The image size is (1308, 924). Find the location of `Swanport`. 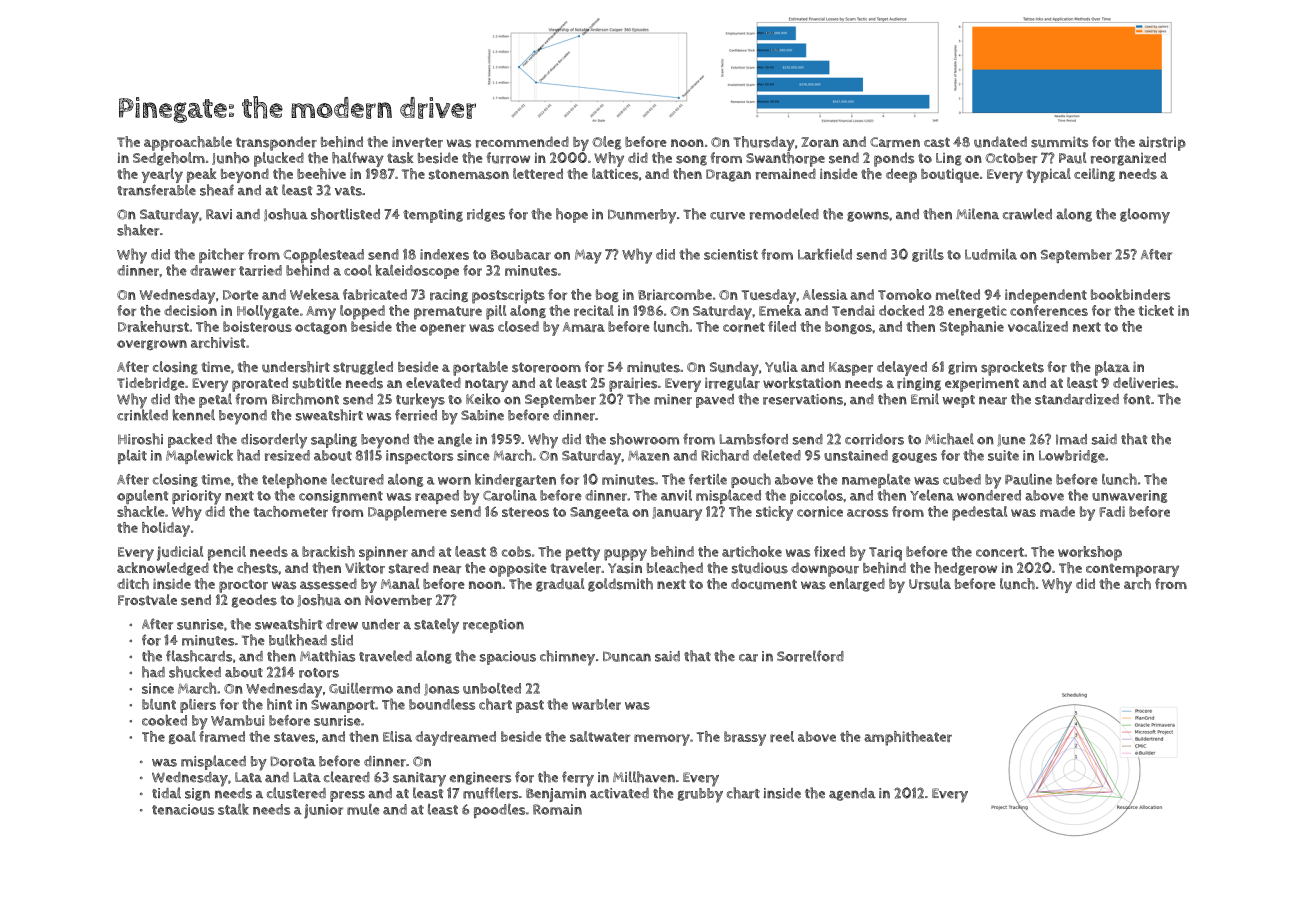

Swanport is located at coordinates (343, 706).
